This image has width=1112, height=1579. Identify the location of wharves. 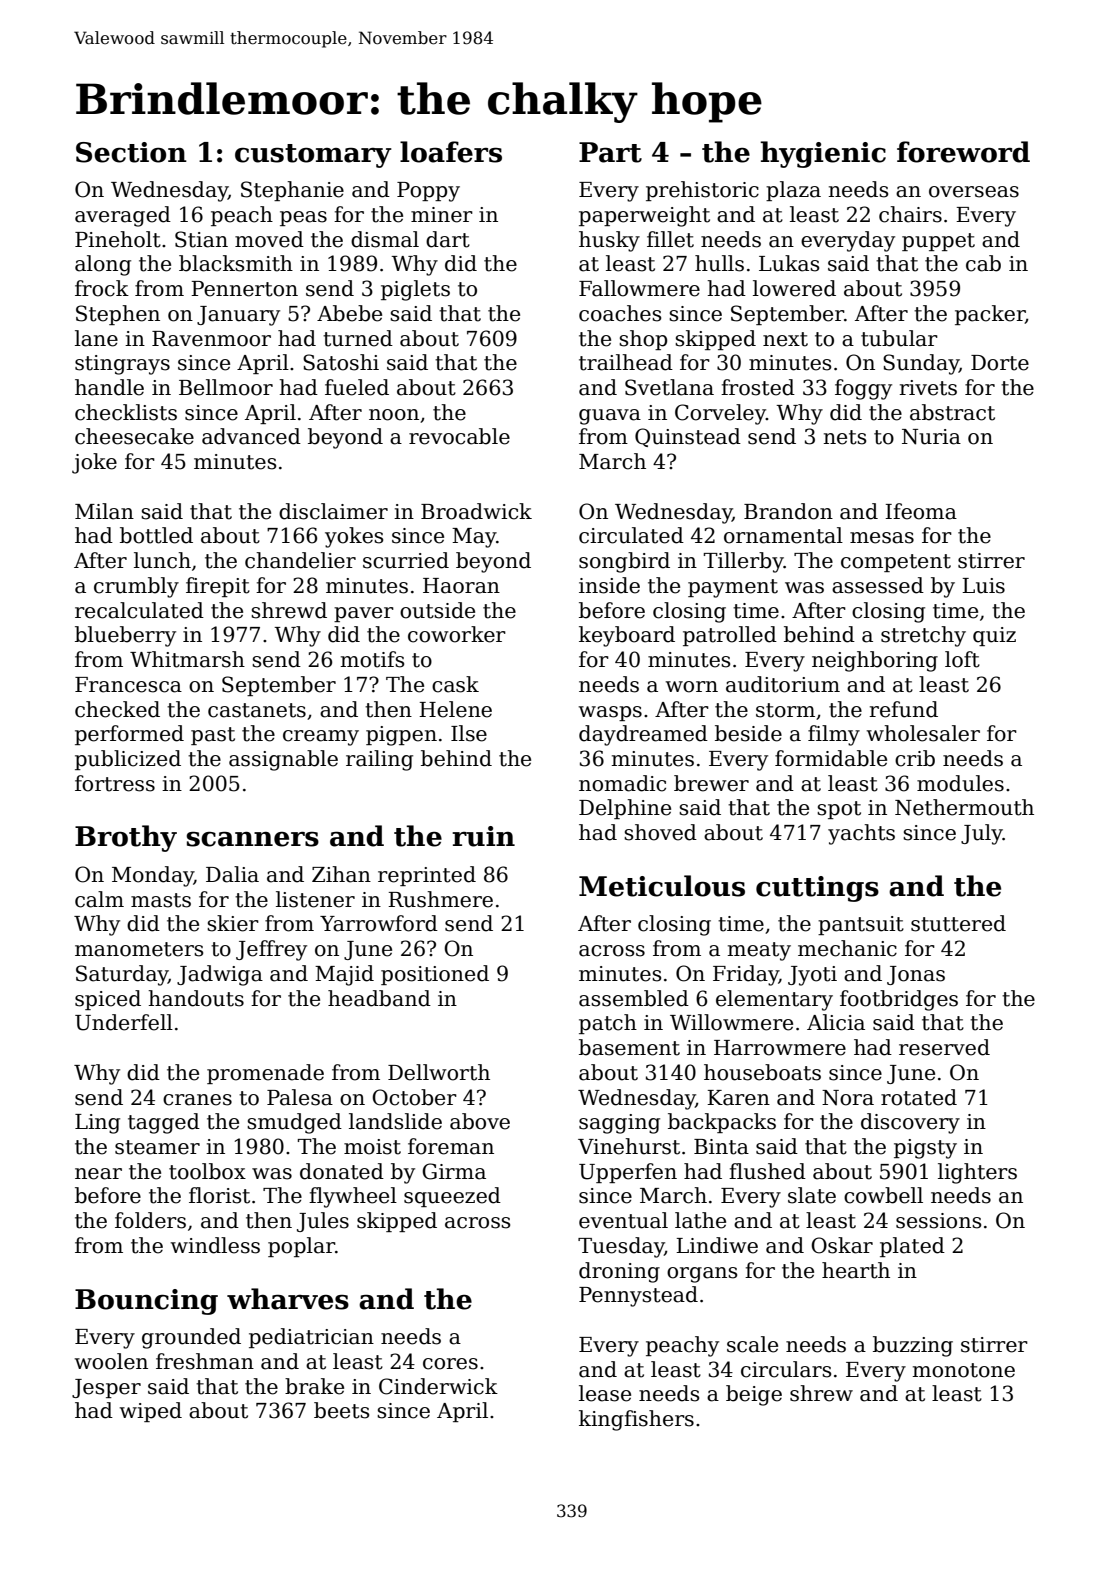
(288, 1299).
